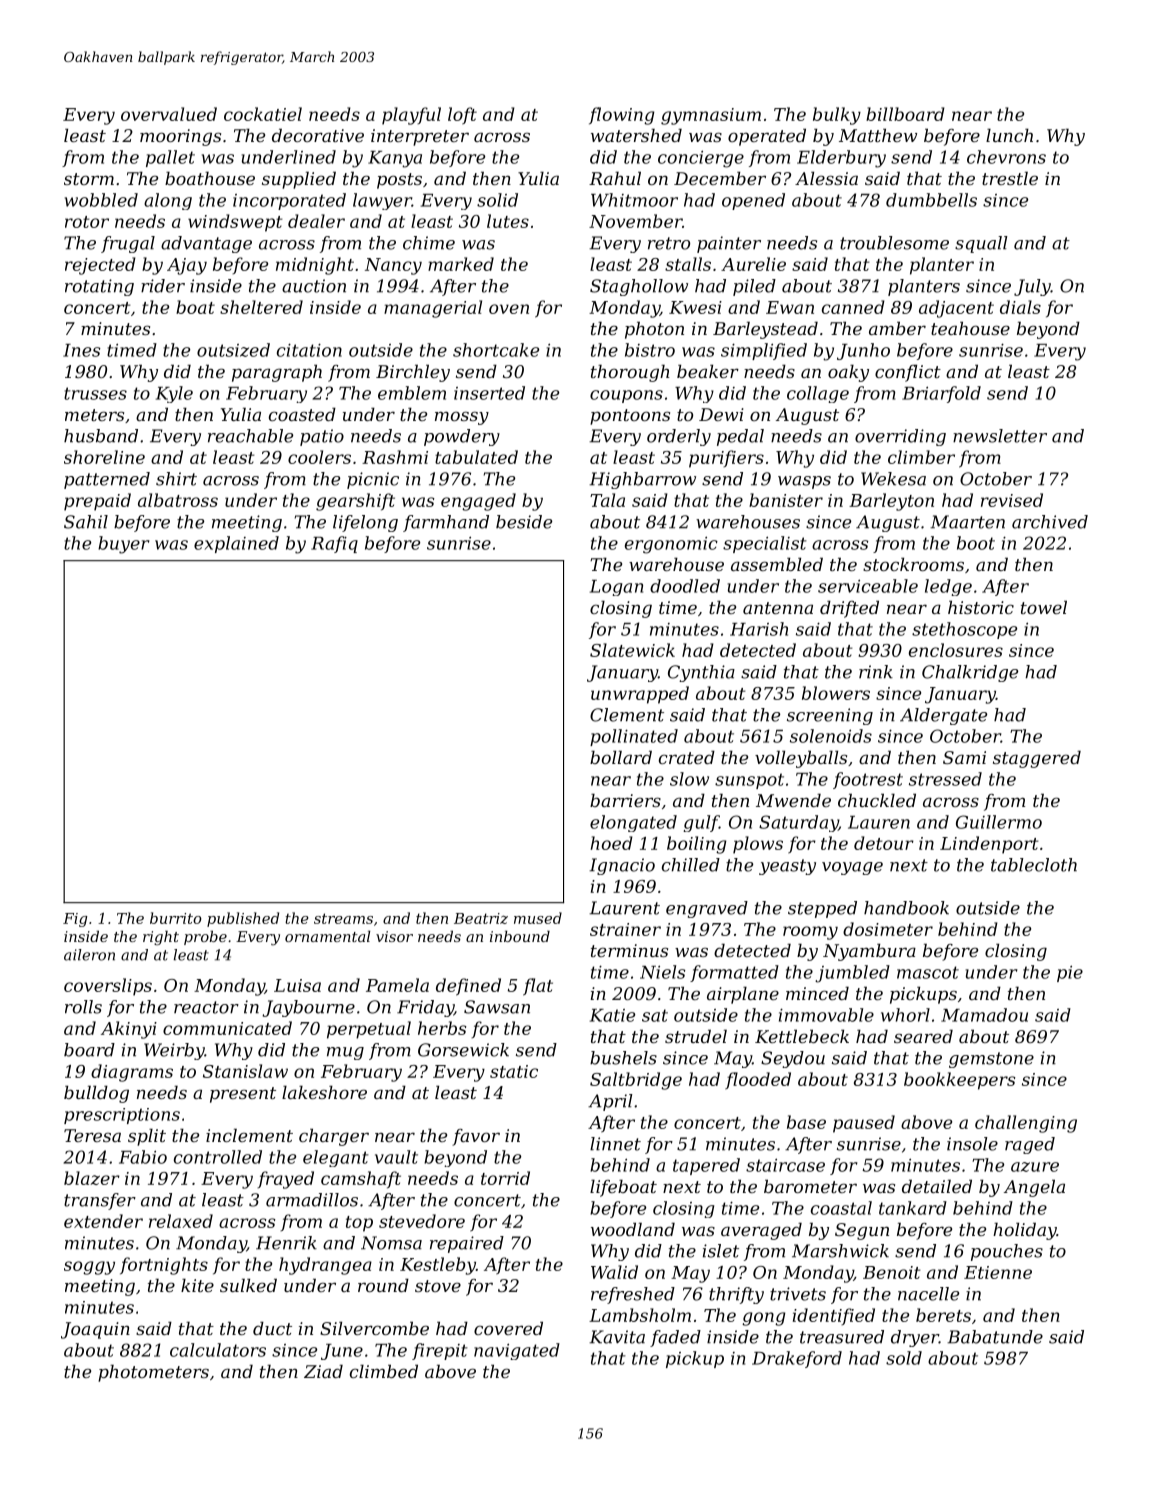  What do you see at coordinates (878, 135) in the document?
I see `Matthew` at bounding box center [878, 135].
